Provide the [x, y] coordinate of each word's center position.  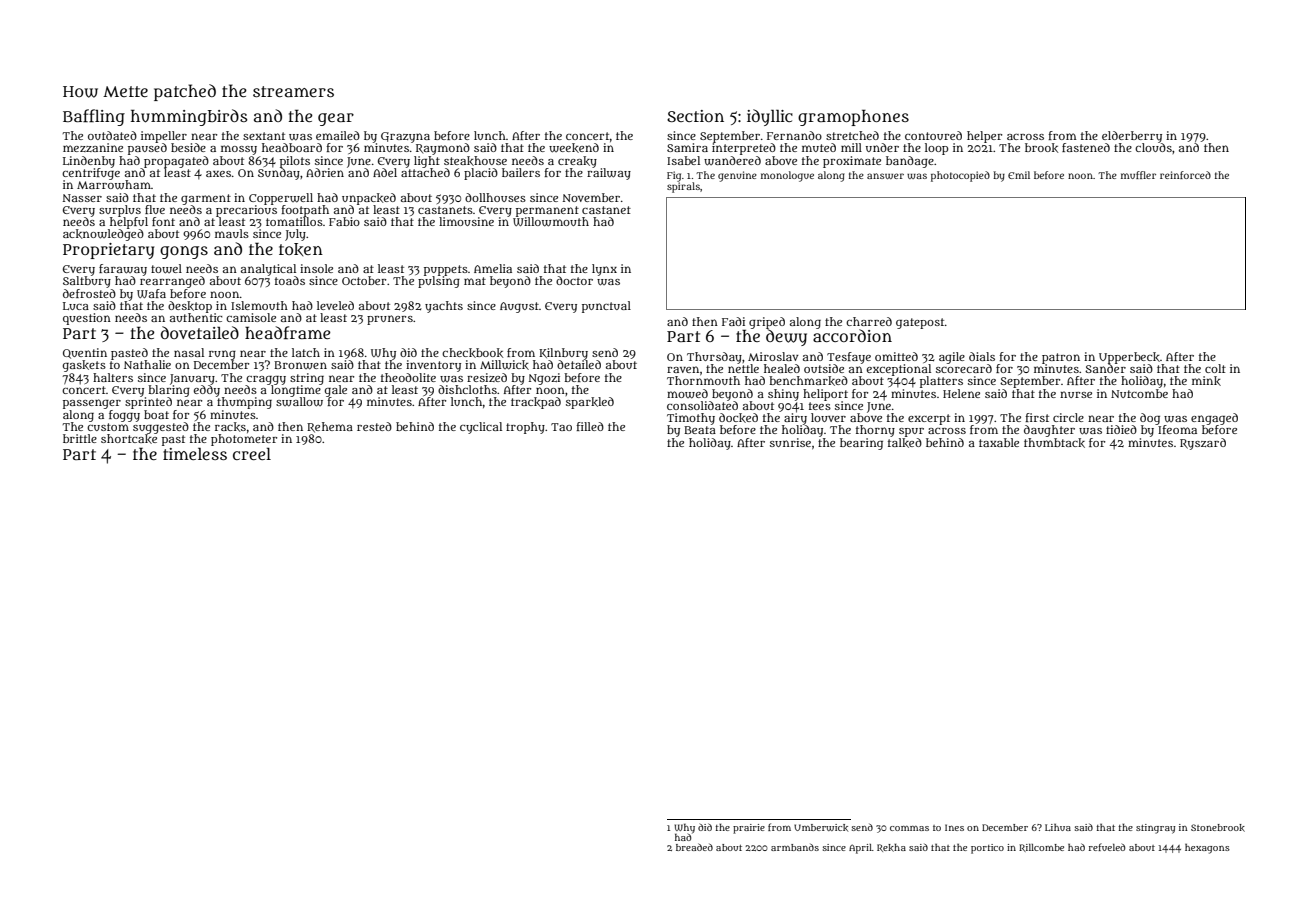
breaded [694, 847]
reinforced [1185, 175]
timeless [195, 454]
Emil [1019, 175]
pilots [295, 162]
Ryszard [1203, 444]
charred [869, 321]
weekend [574, 148]
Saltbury [87, 282]
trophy [525, 428]
